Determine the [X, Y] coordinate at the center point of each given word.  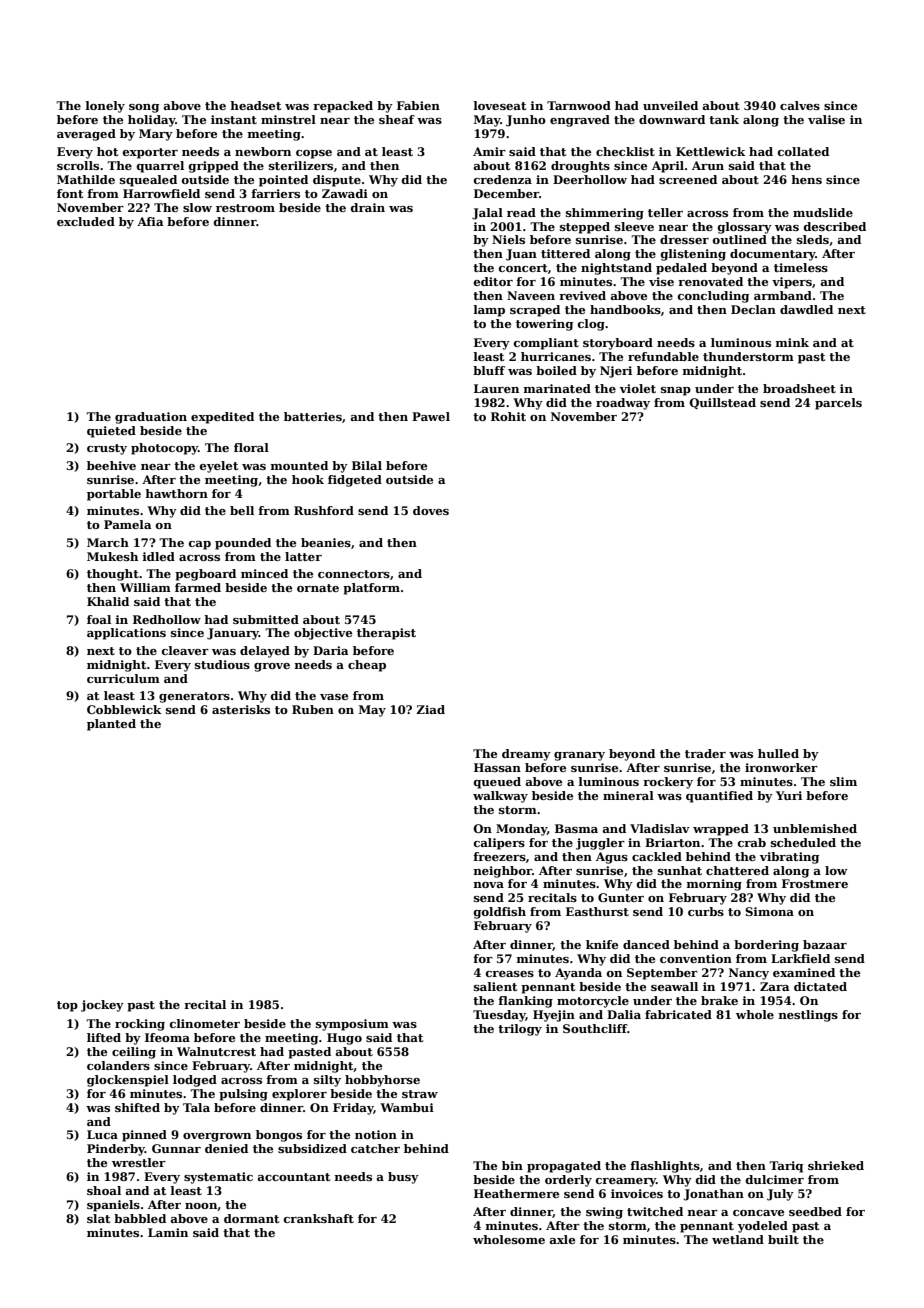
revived [582, 295]
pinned [144, 1136]
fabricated [678, 1014]
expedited [222, 418]
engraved [580, 121]
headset [255, 105]
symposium [352, 1025]
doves [431, 510]
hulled [778, 753]
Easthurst [597, 911]
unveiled [670, 105]
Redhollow [167, 619]
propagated [564, 1167]
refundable [663, 356]
